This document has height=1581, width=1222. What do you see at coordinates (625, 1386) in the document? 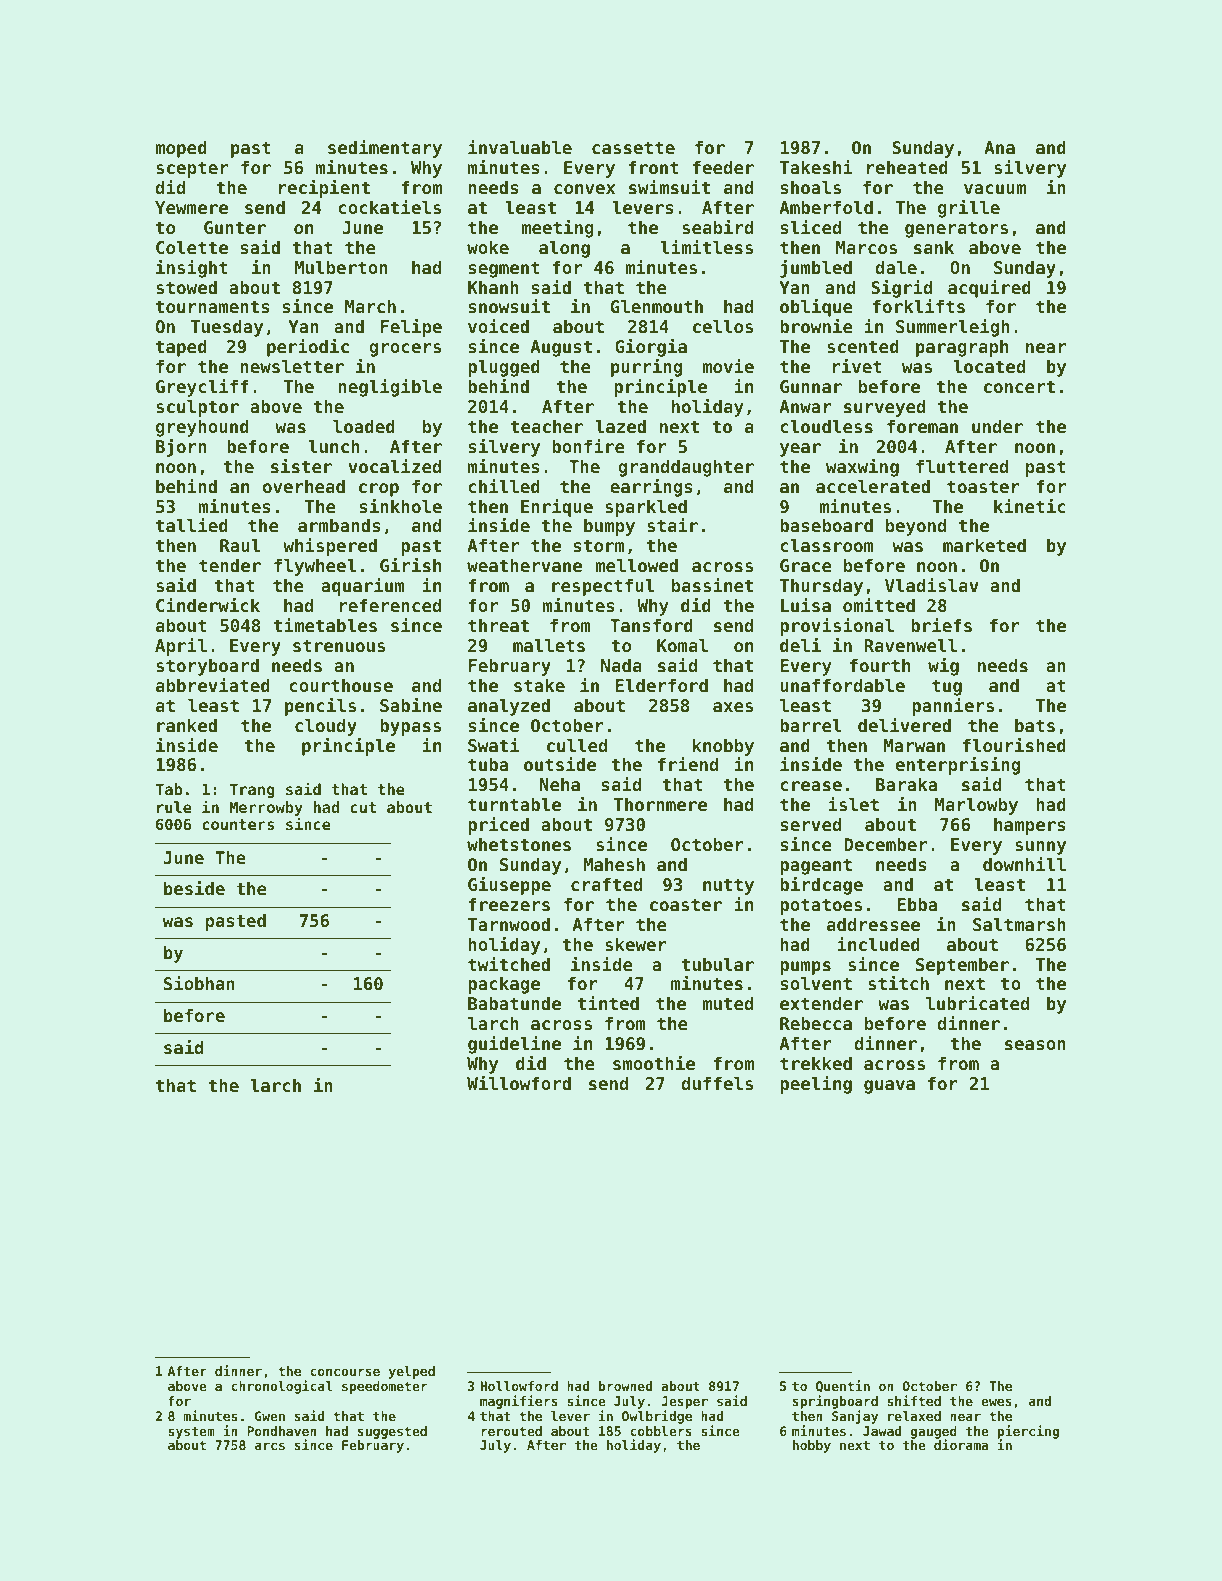
I see `browned` at bounding box center [625, 1386].
